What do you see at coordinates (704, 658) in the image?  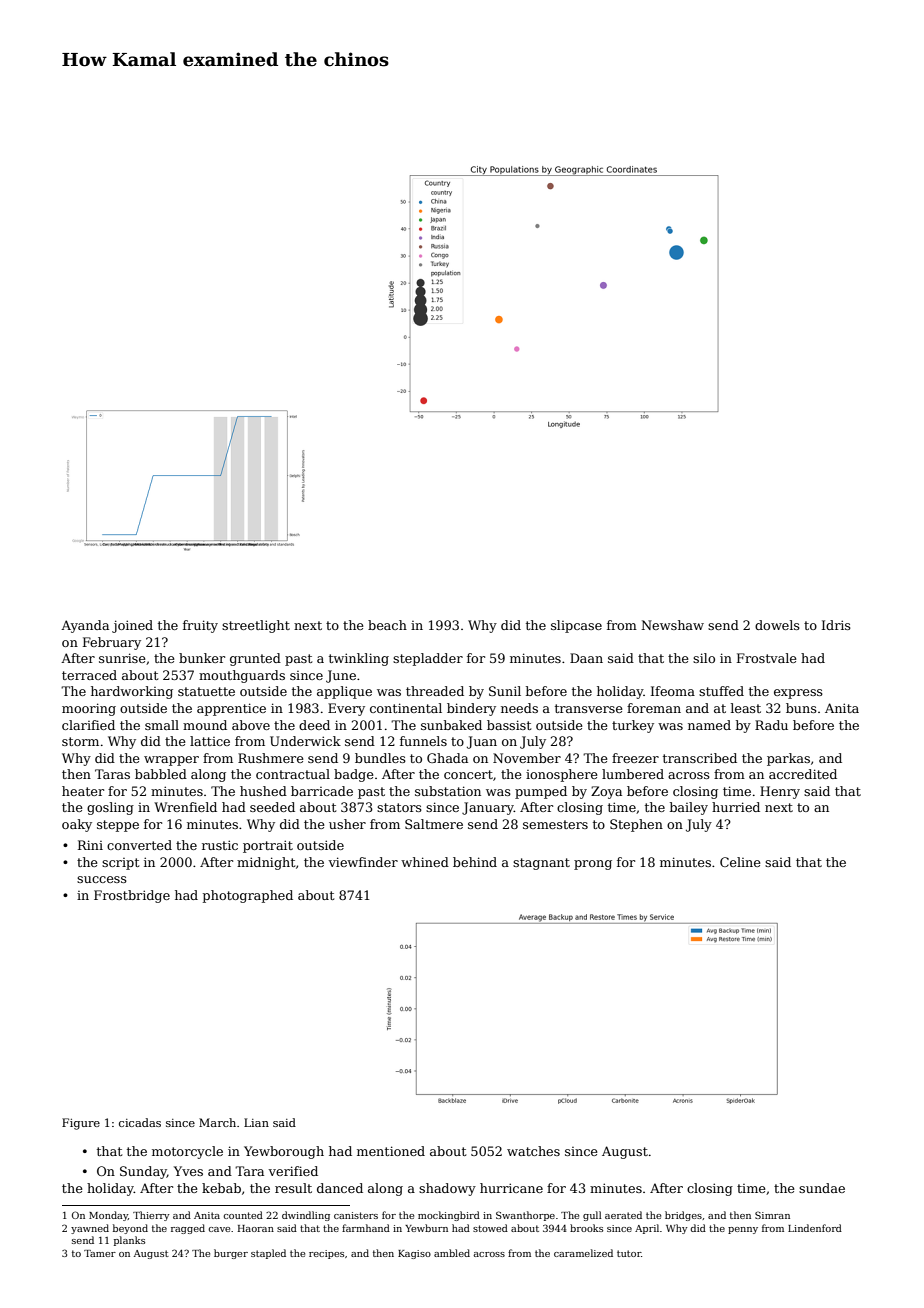 I see `silo` at bounding box center [704, 658].
